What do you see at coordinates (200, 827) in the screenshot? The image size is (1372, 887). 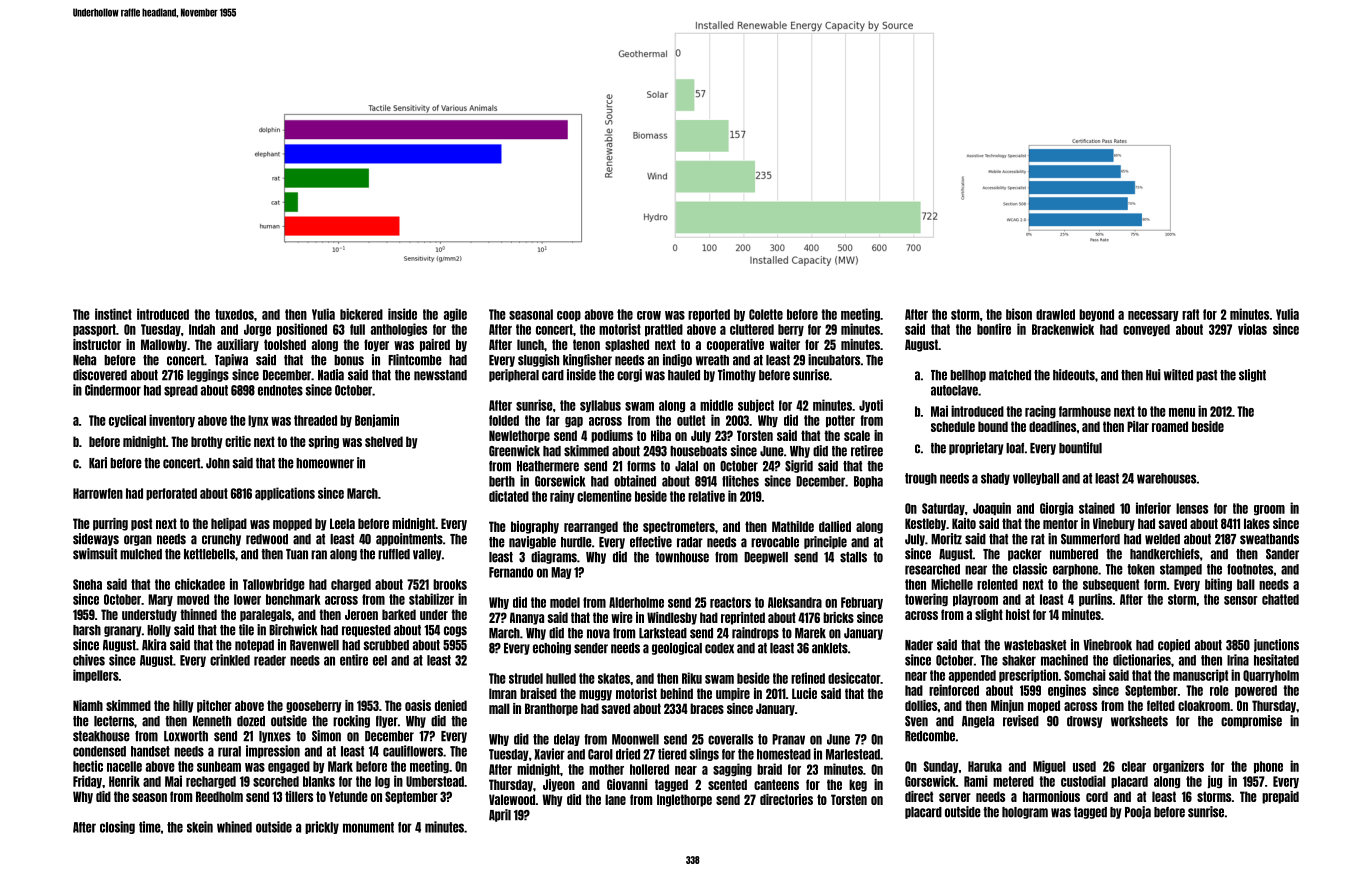 I see `skein` at bounding box center [200, 827].
